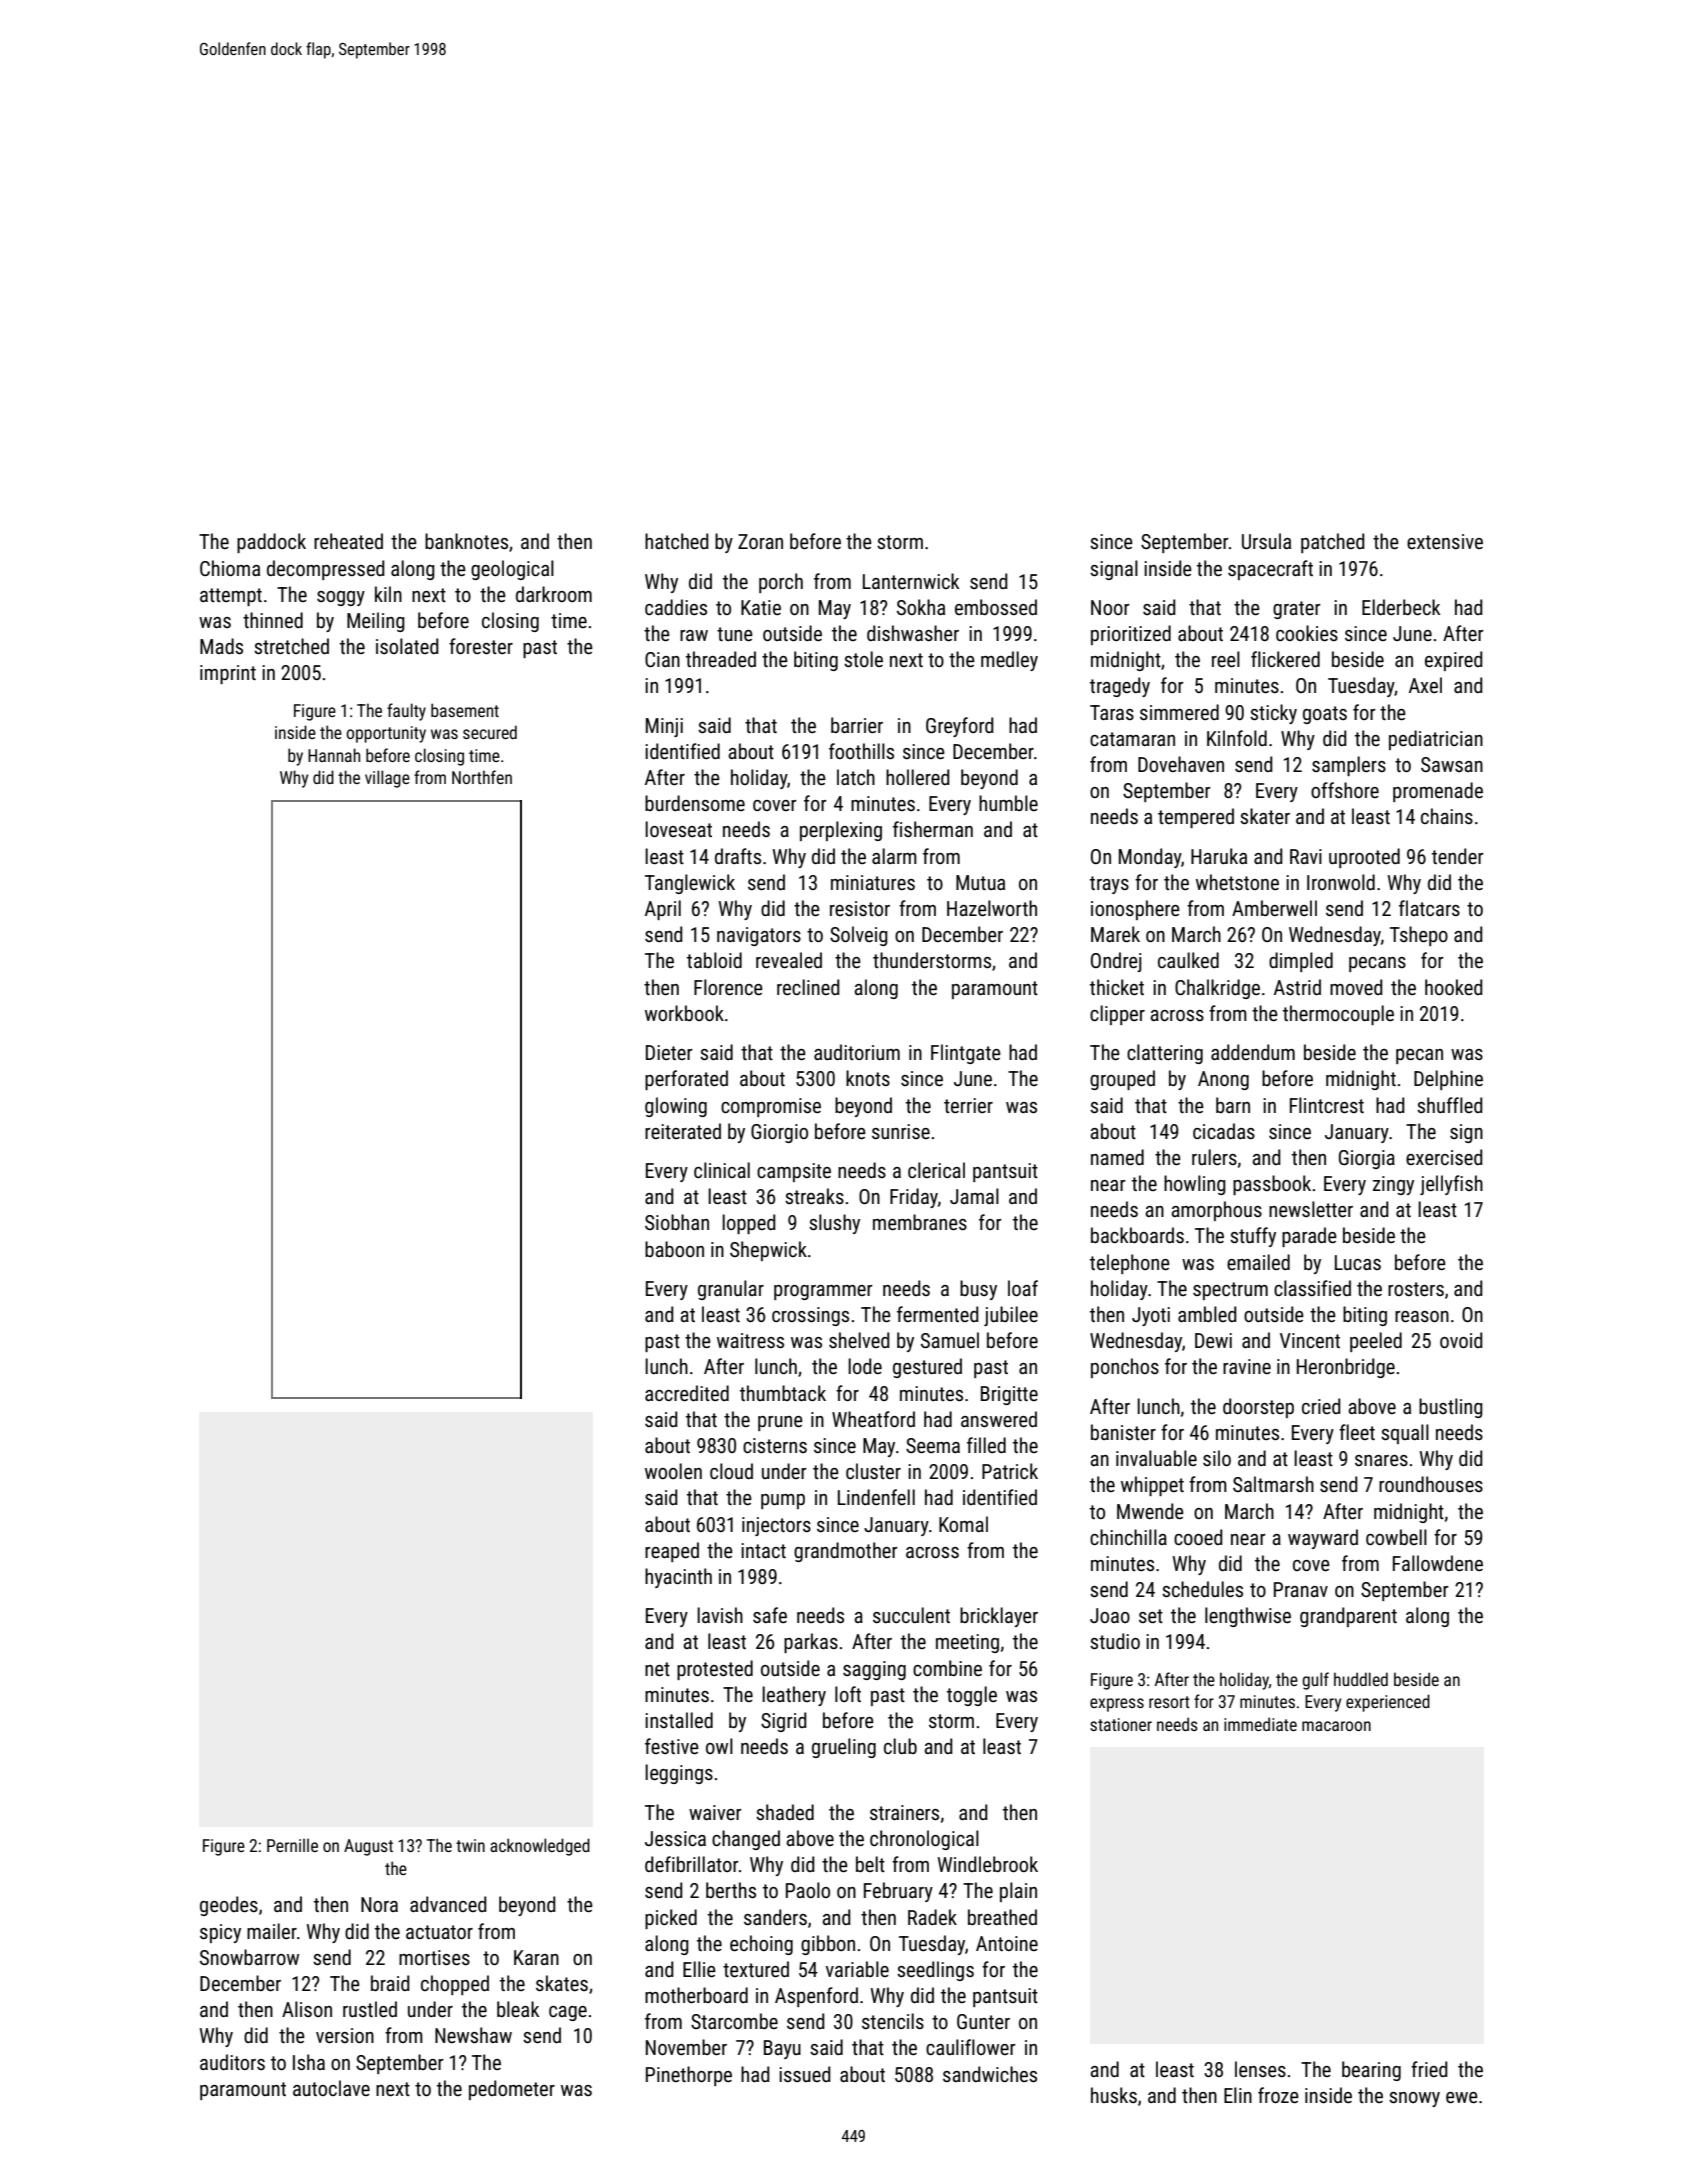 This image has height=2178, width=1683. I want to click on Mwende, so click(1150, 1511).
